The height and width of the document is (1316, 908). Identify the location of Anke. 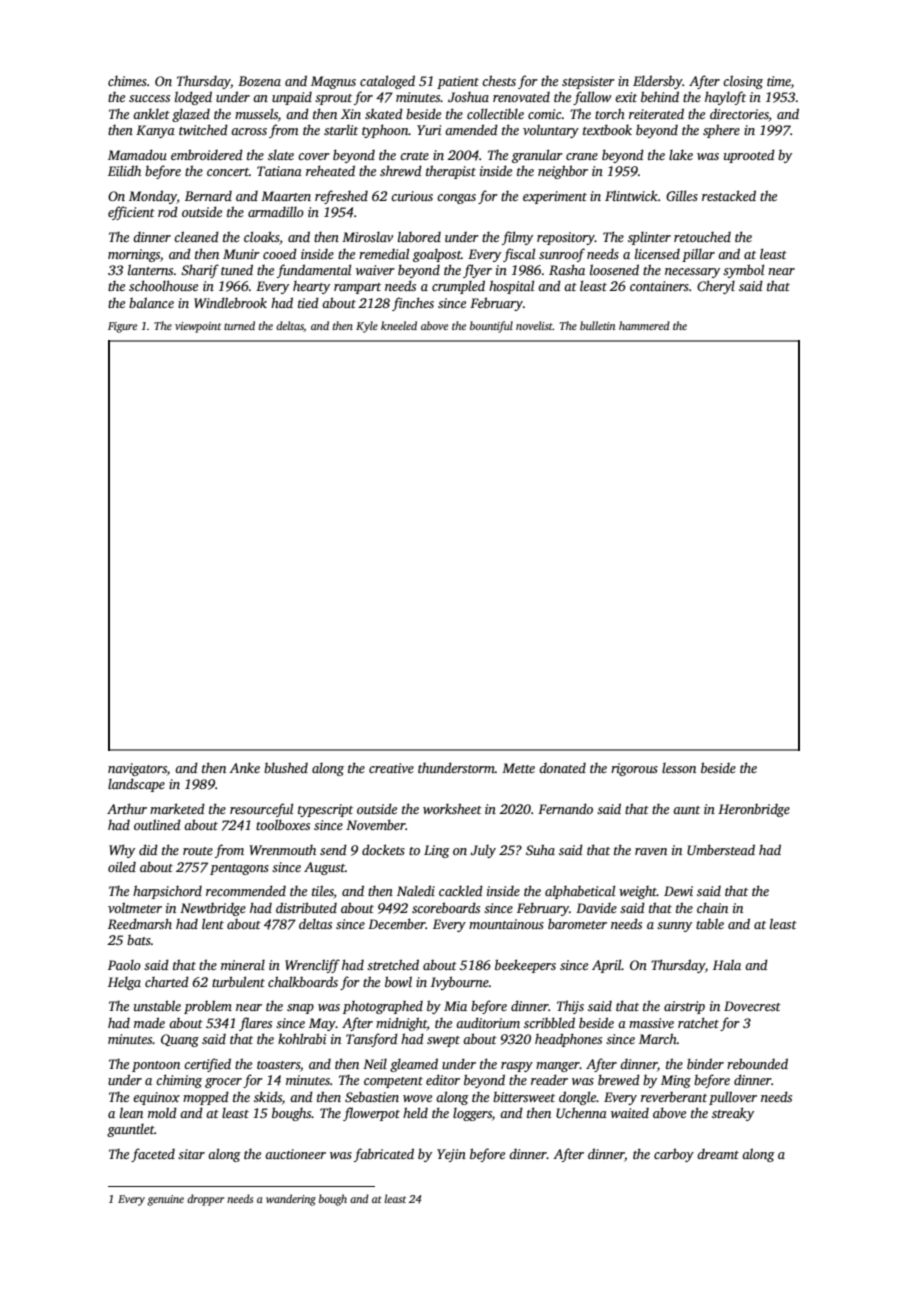
(244, 767).
